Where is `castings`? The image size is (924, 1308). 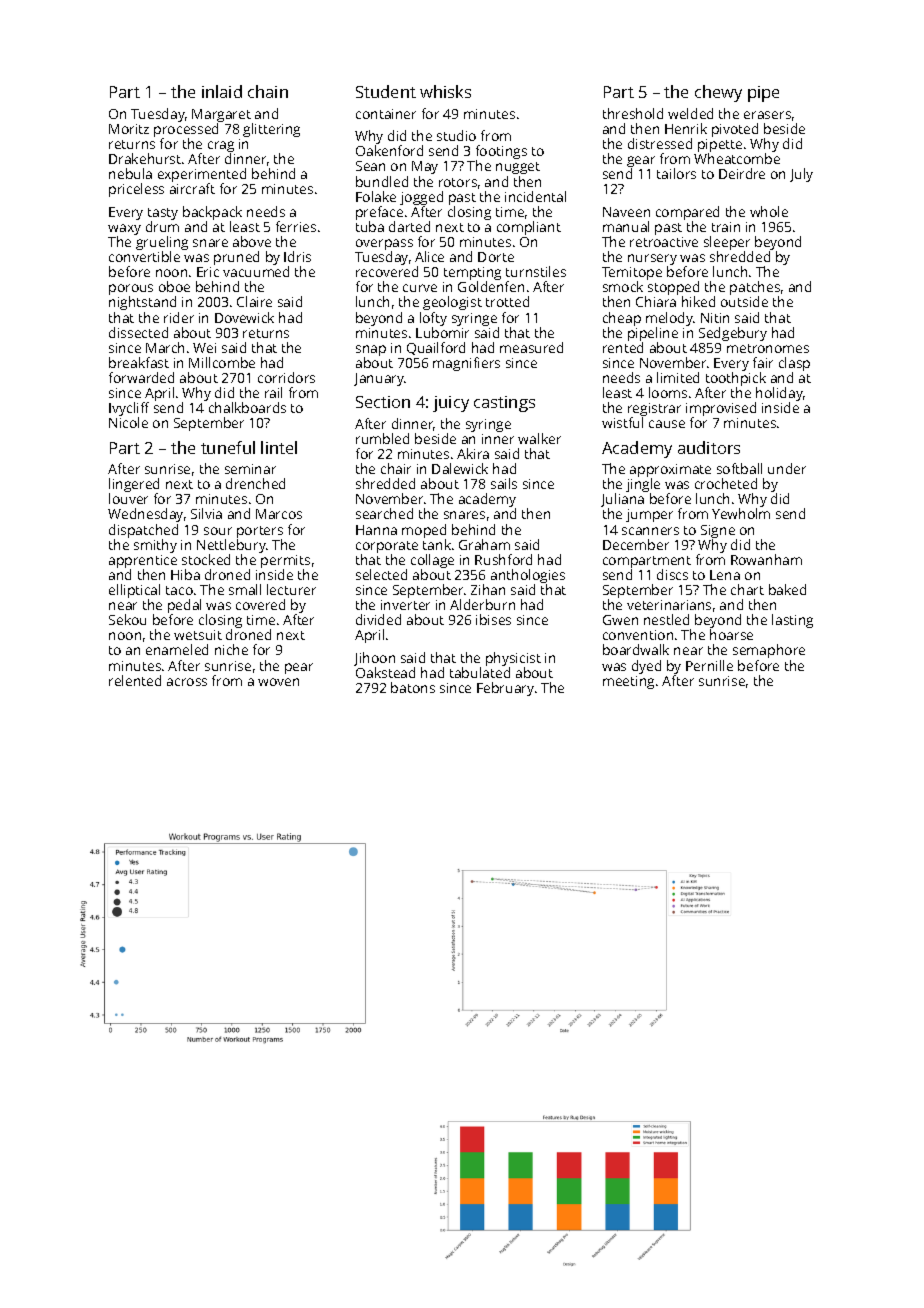
castings is located at coordinates (504, 404).
